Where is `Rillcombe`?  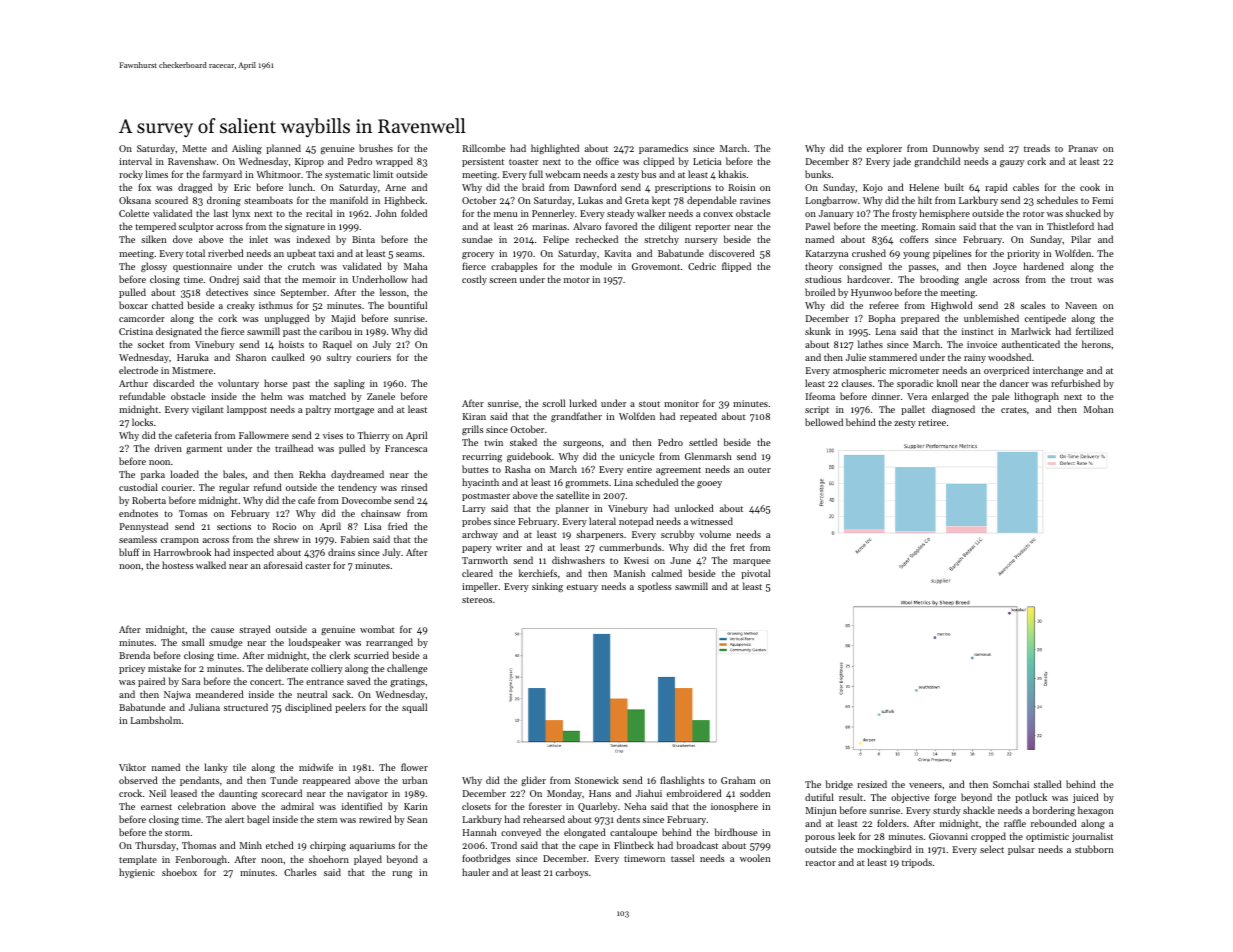
Rillcombe is located at coordinates (484, 148).
